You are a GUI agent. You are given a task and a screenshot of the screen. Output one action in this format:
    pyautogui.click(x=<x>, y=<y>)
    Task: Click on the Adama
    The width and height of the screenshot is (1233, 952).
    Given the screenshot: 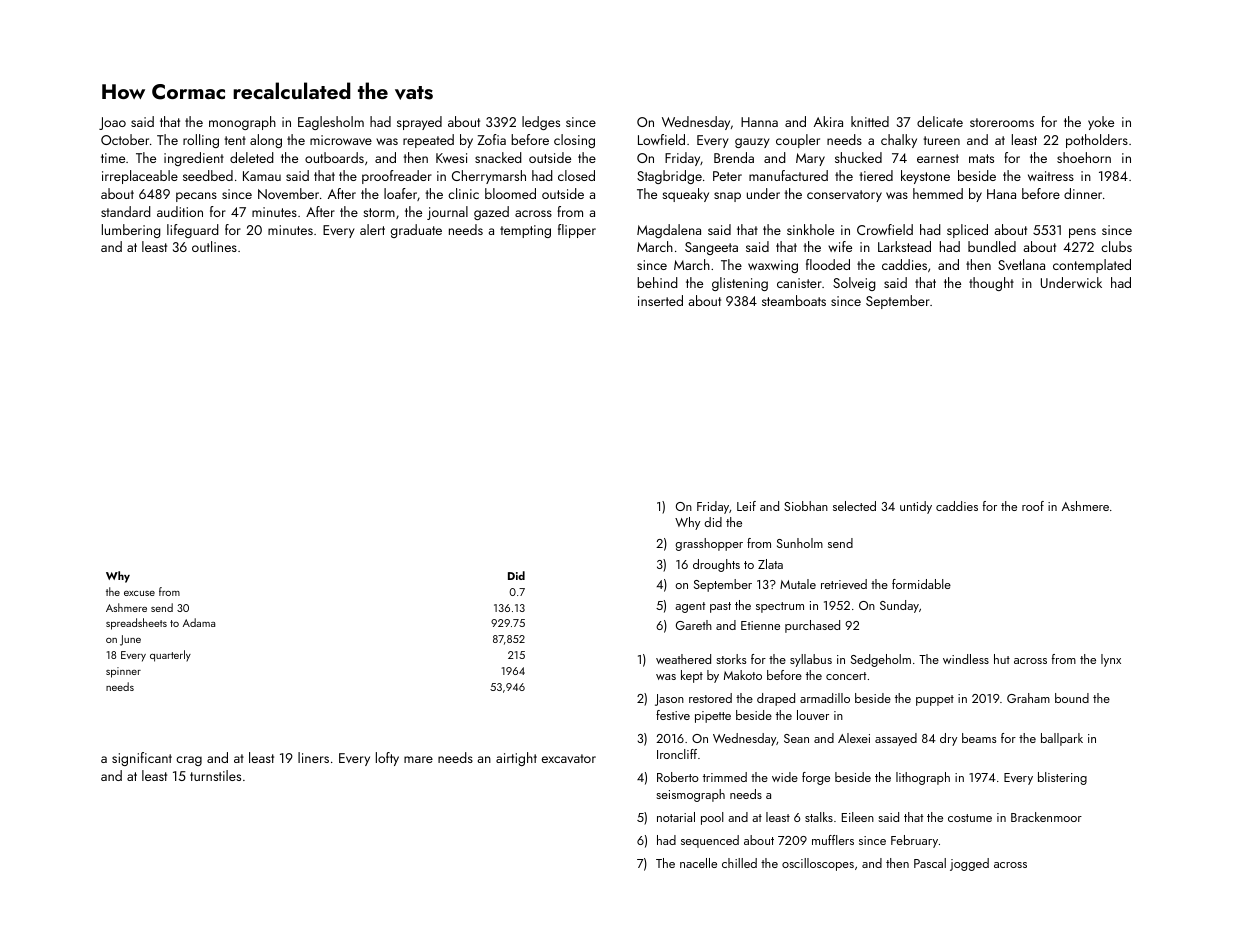 What is the action you would take?
    pyautogui.click(x=199, y=622)
